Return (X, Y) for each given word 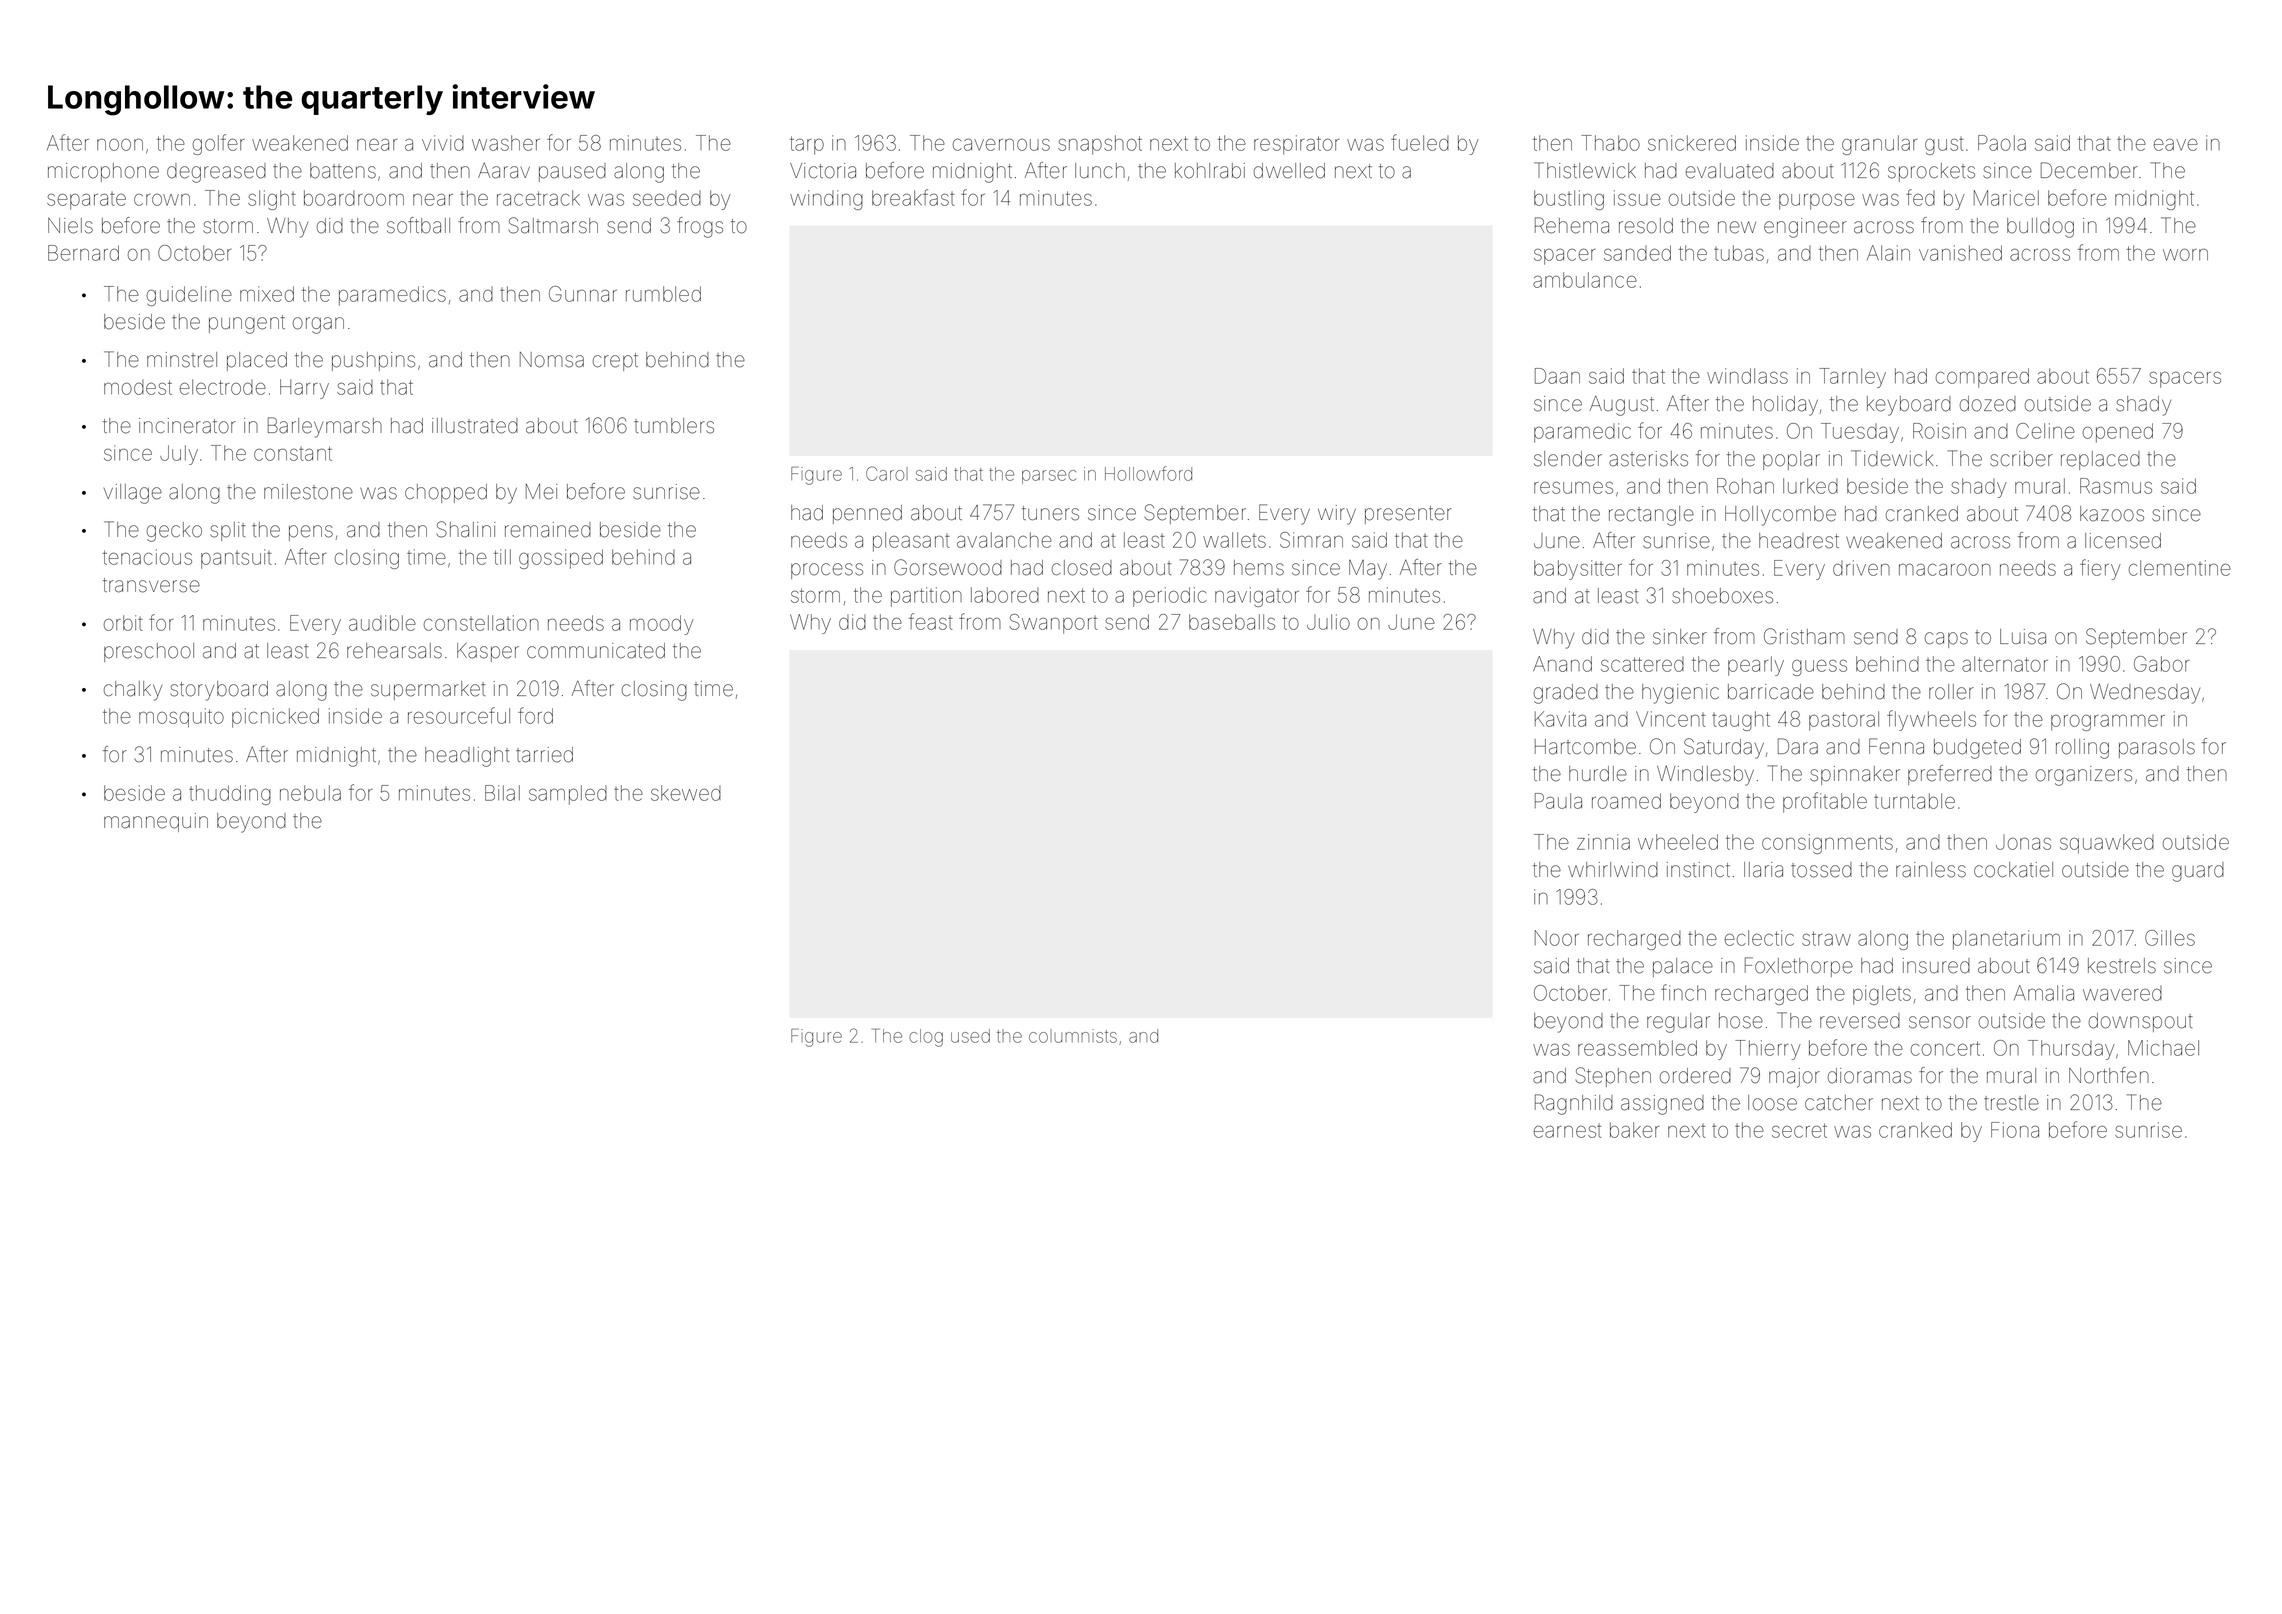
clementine (2180, 568)
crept (615, 362)
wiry (1337, 515)
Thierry (1768, 1050)
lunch (1100, 170)
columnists (1073, 1036)
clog (926, 1038)
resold (1646, 226)
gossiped (561, 559)
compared (1982, 378)
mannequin (156, 822)
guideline (189, 296)
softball (418, 225)
